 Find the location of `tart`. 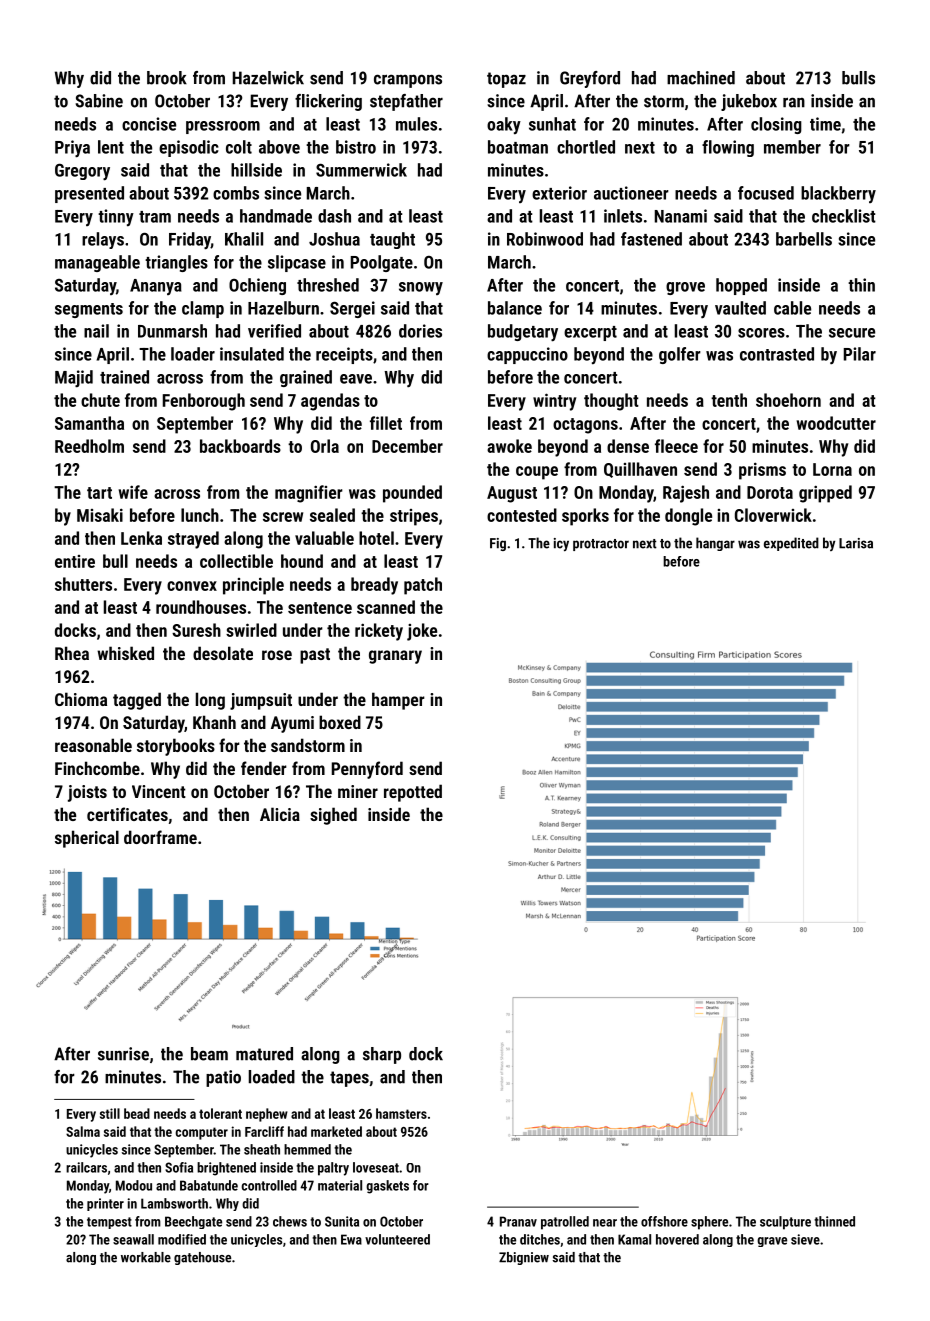

tart is located at coordinates (99, 493).
